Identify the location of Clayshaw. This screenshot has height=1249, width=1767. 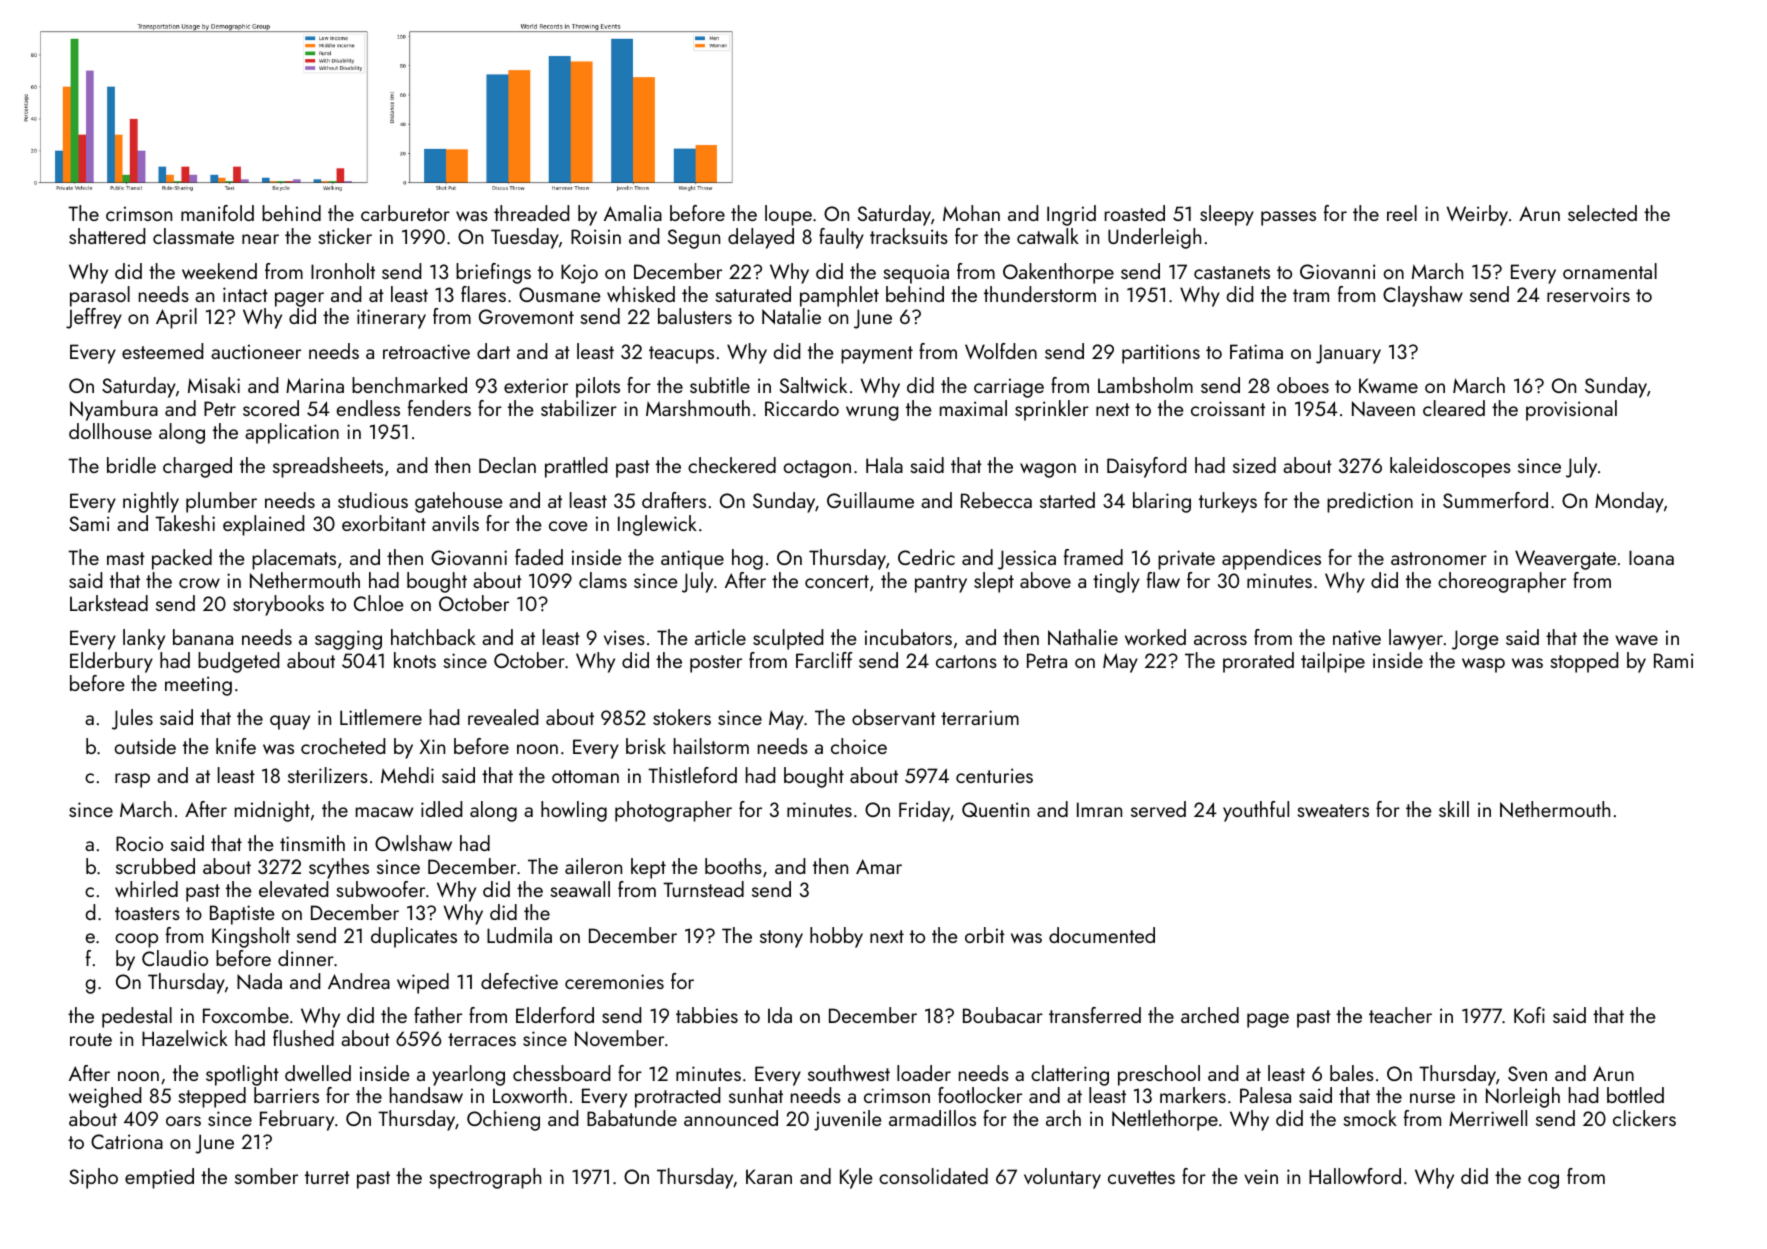
(1423, 296).
